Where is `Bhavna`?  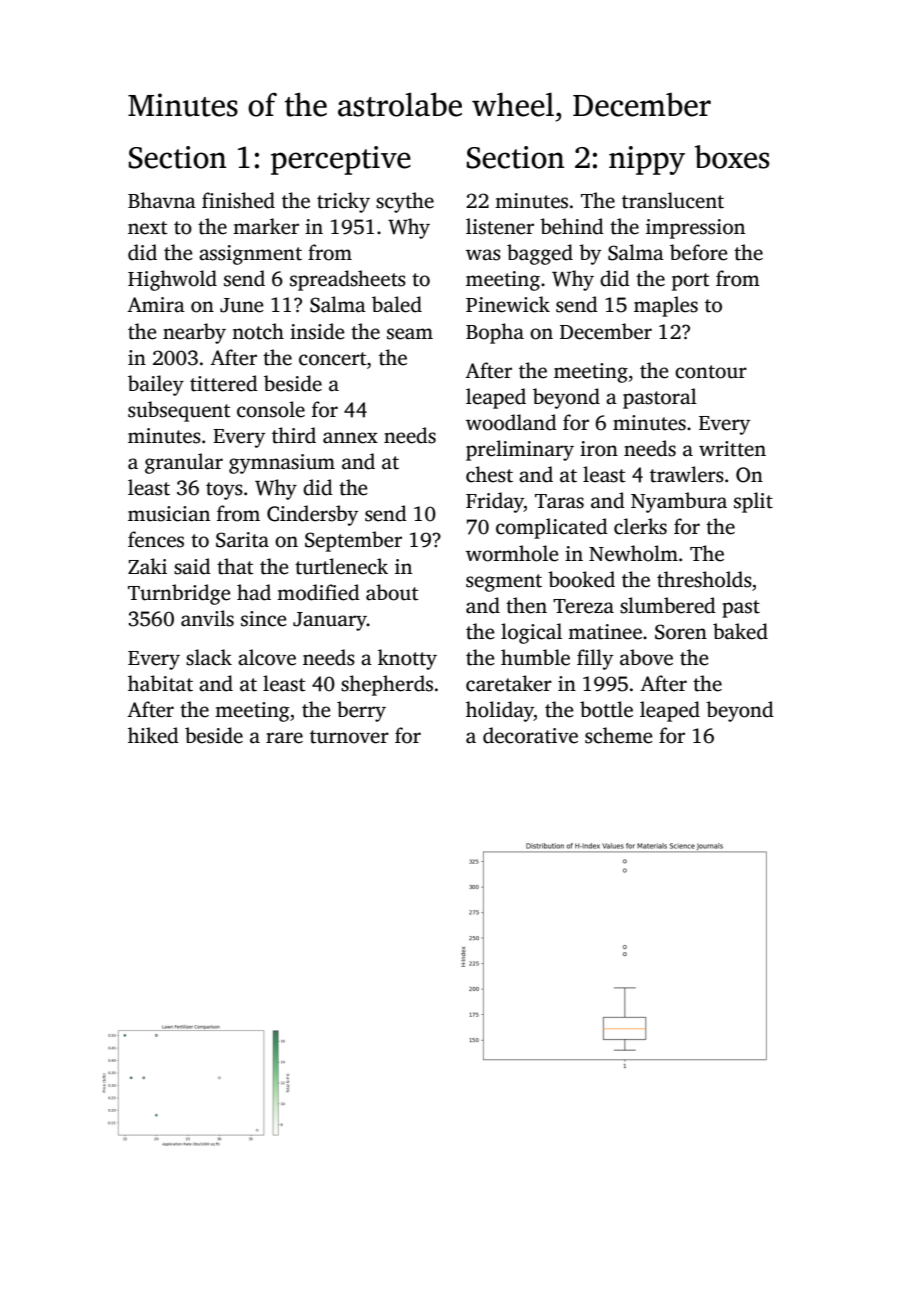
Bhavna is located at coordinates (162, 200).
